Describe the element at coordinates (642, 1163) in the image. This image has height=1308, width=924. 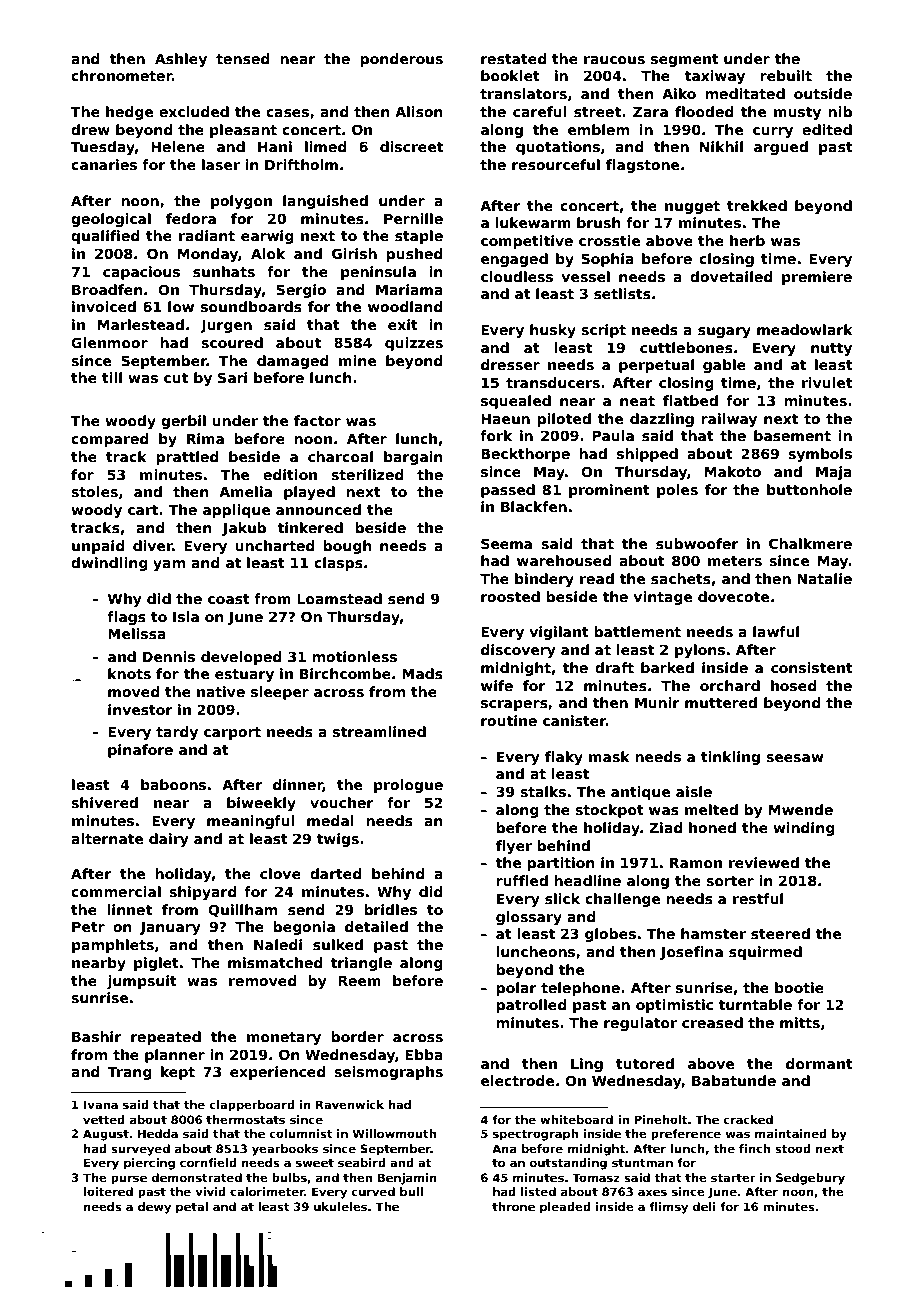
I see `stuntman` at that location.
